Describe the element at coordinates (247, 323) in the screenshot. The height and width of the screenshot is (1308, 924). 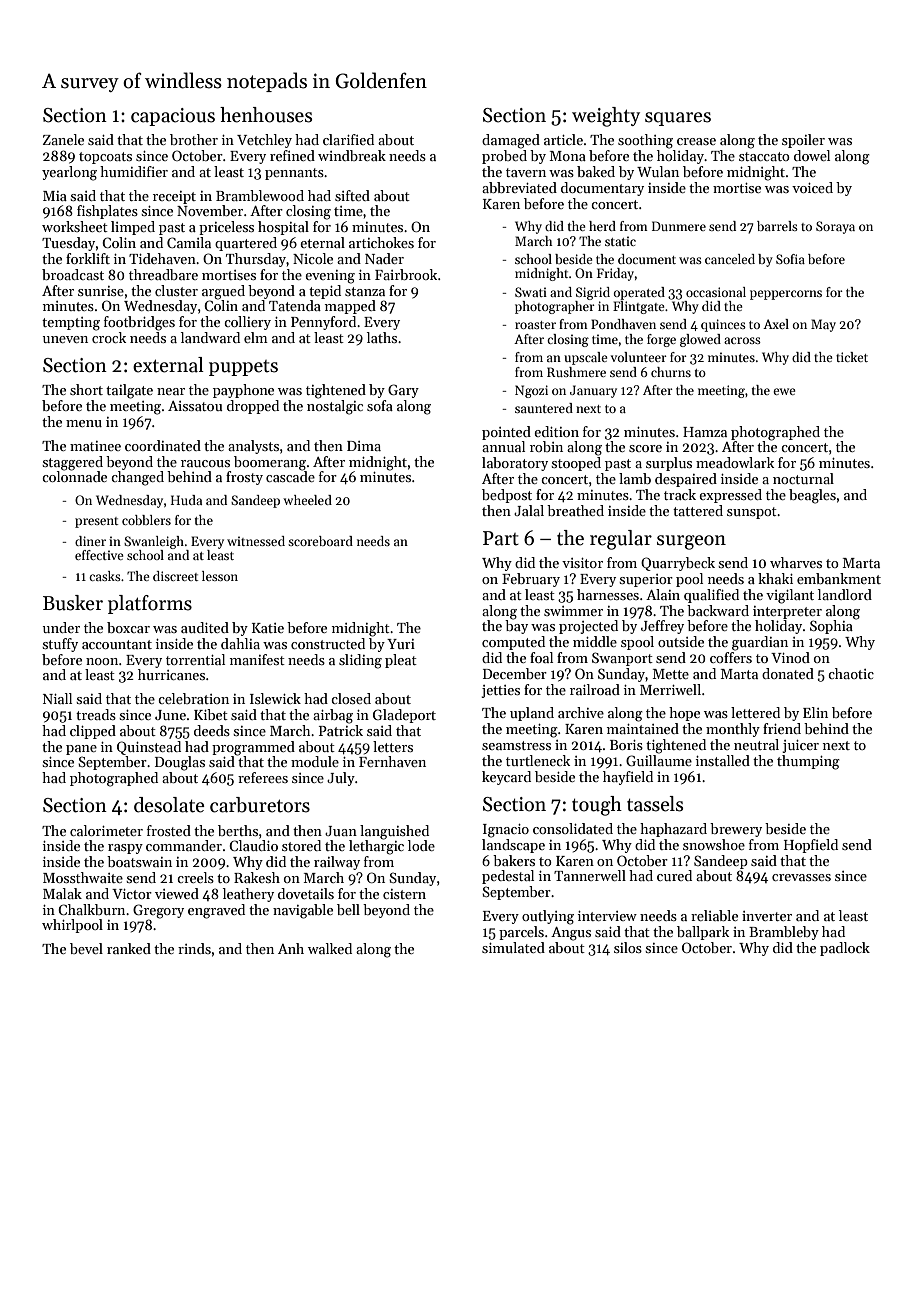
I see `colliery` at that location.
